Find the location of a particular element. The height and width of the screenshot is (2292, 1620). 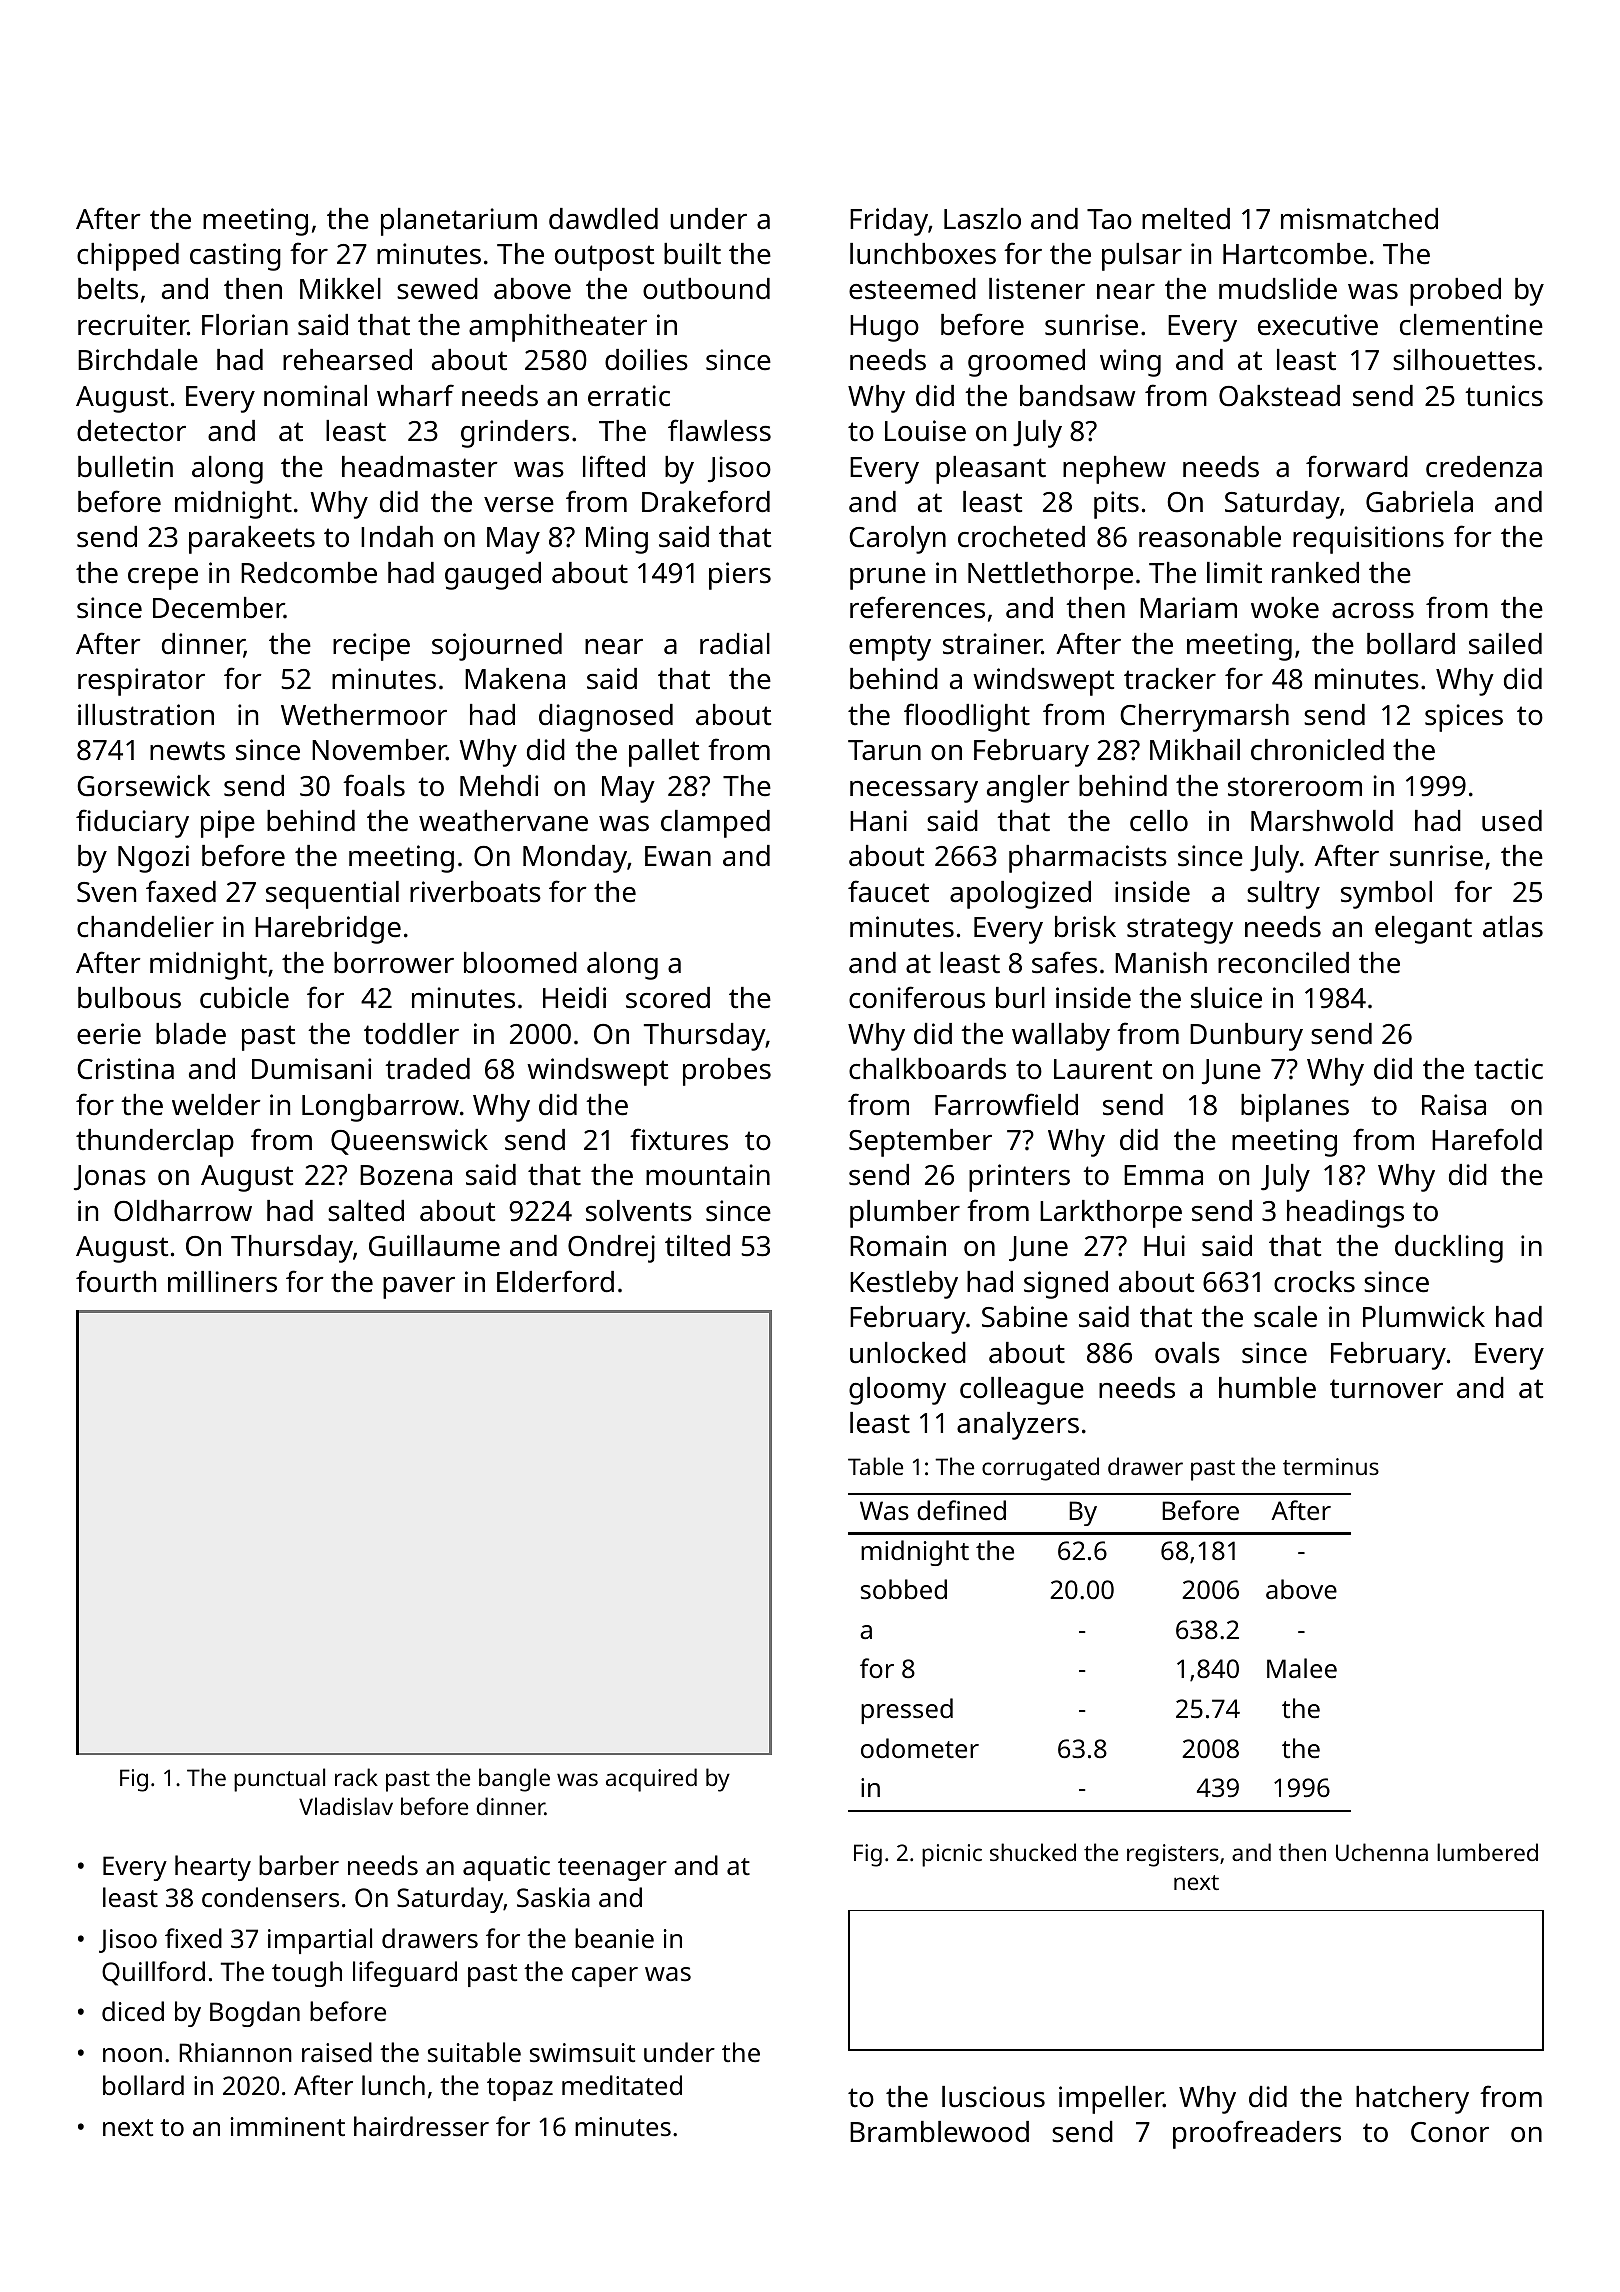

mudslide is located at coordinates (1278, 289).
